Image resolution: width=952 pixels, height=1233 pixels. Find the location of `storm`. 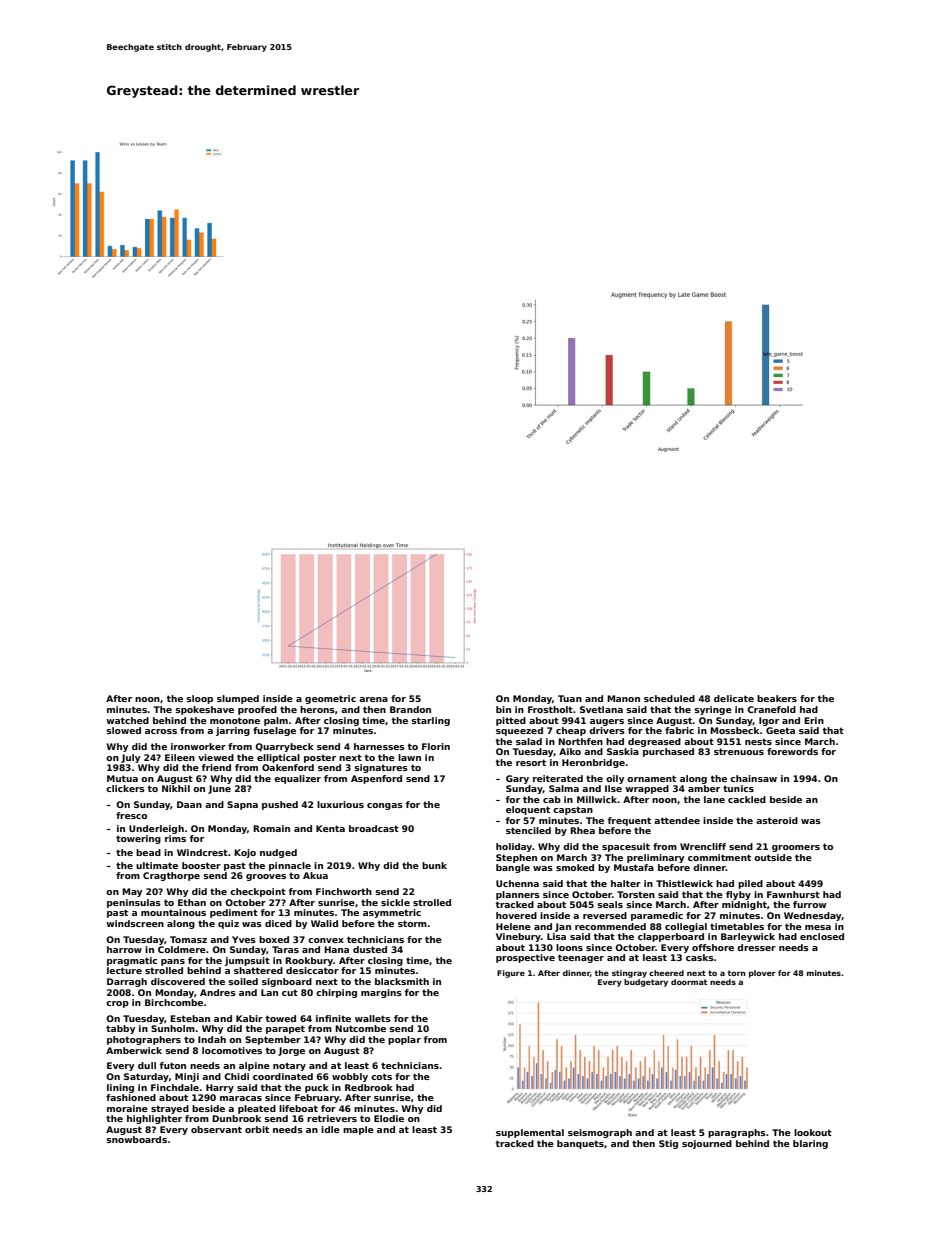

storm is located at coordinates (412, 923).
